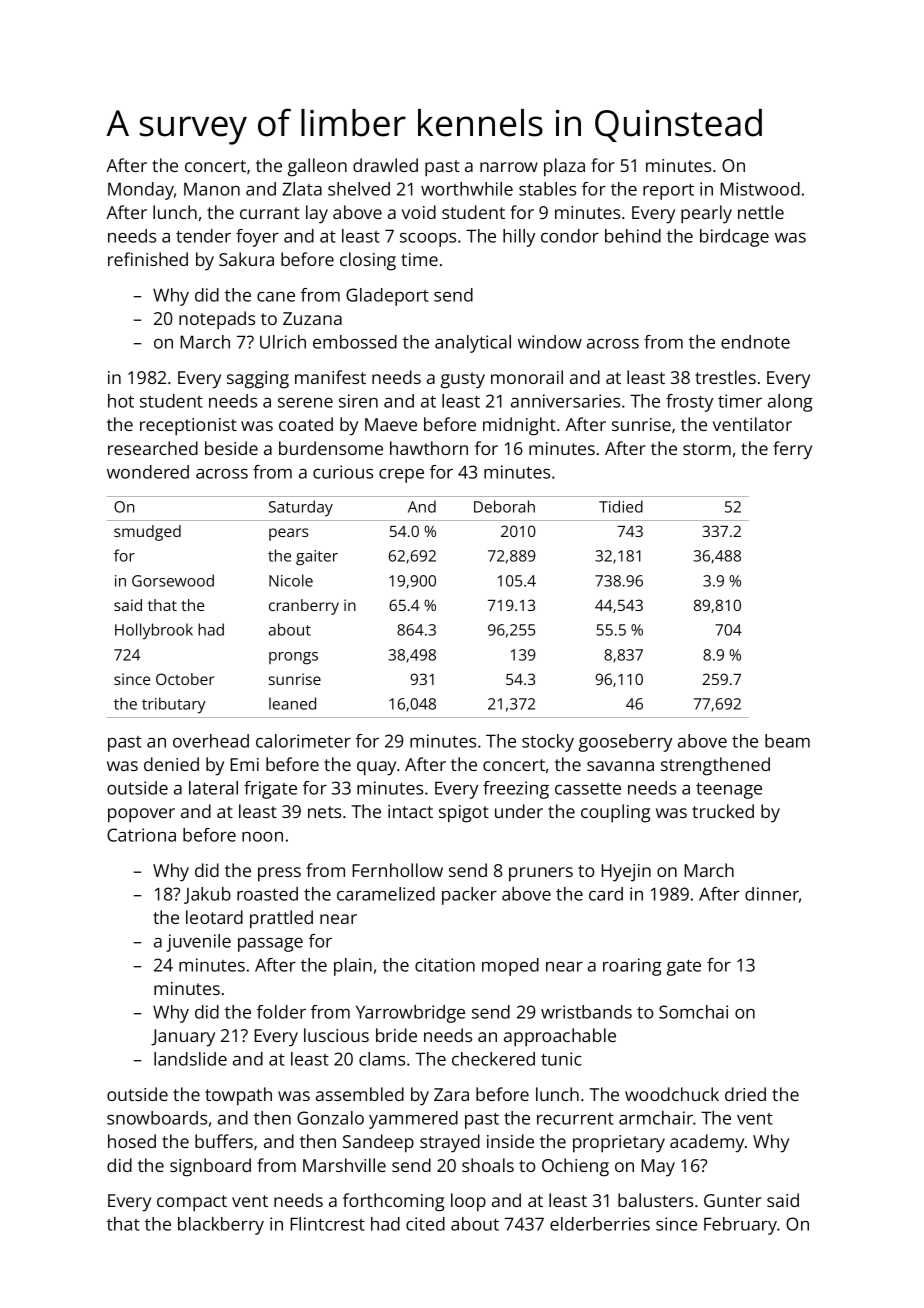  I want to click on citation, so click(445, 965).
